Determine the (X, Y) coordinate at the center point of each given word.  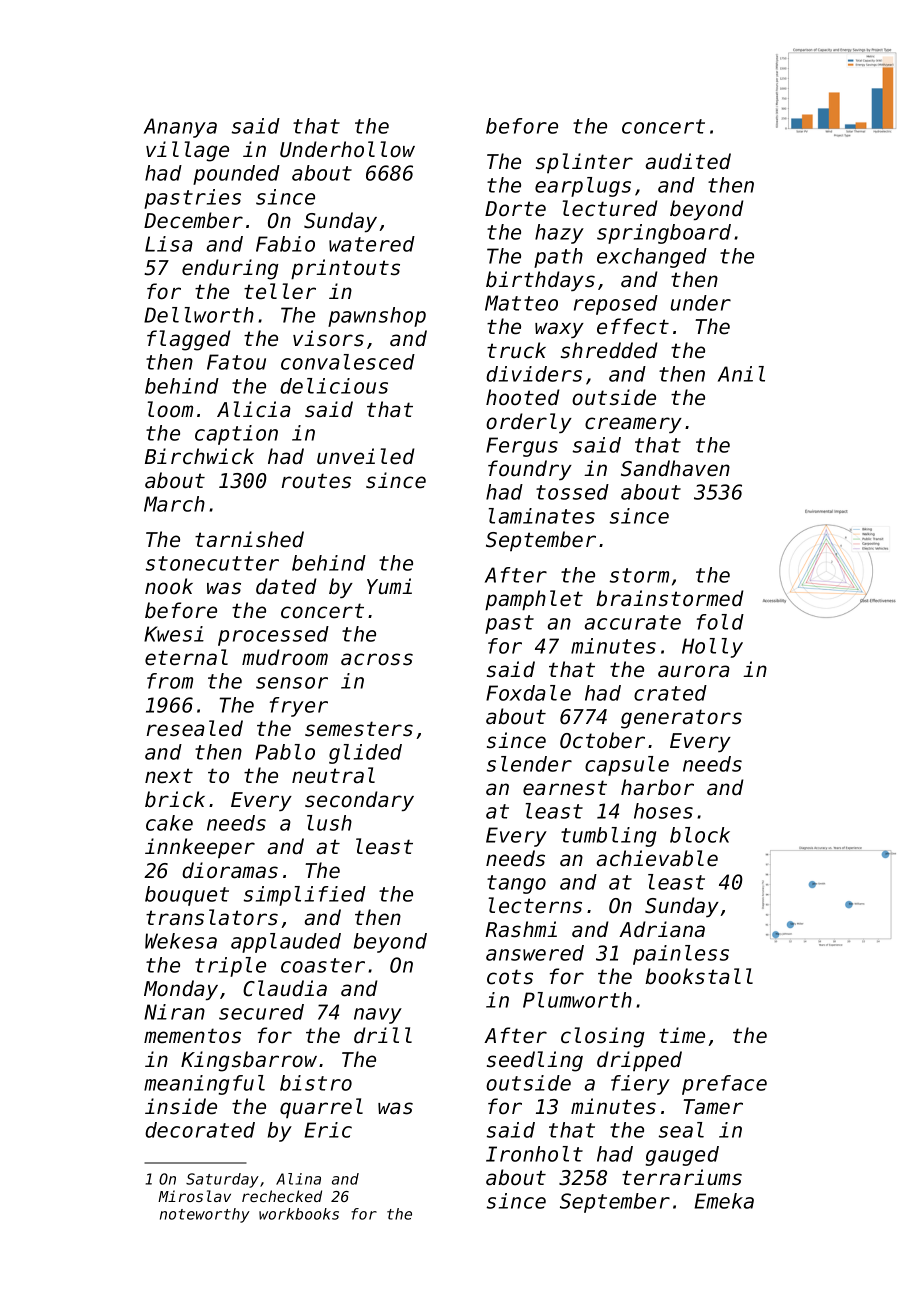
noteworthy (205, 1215)
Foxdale (528, 693)
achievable (657, 858)
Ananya (180, 128)
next (169, 776)
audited (688, 161)
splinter (584, 163)
